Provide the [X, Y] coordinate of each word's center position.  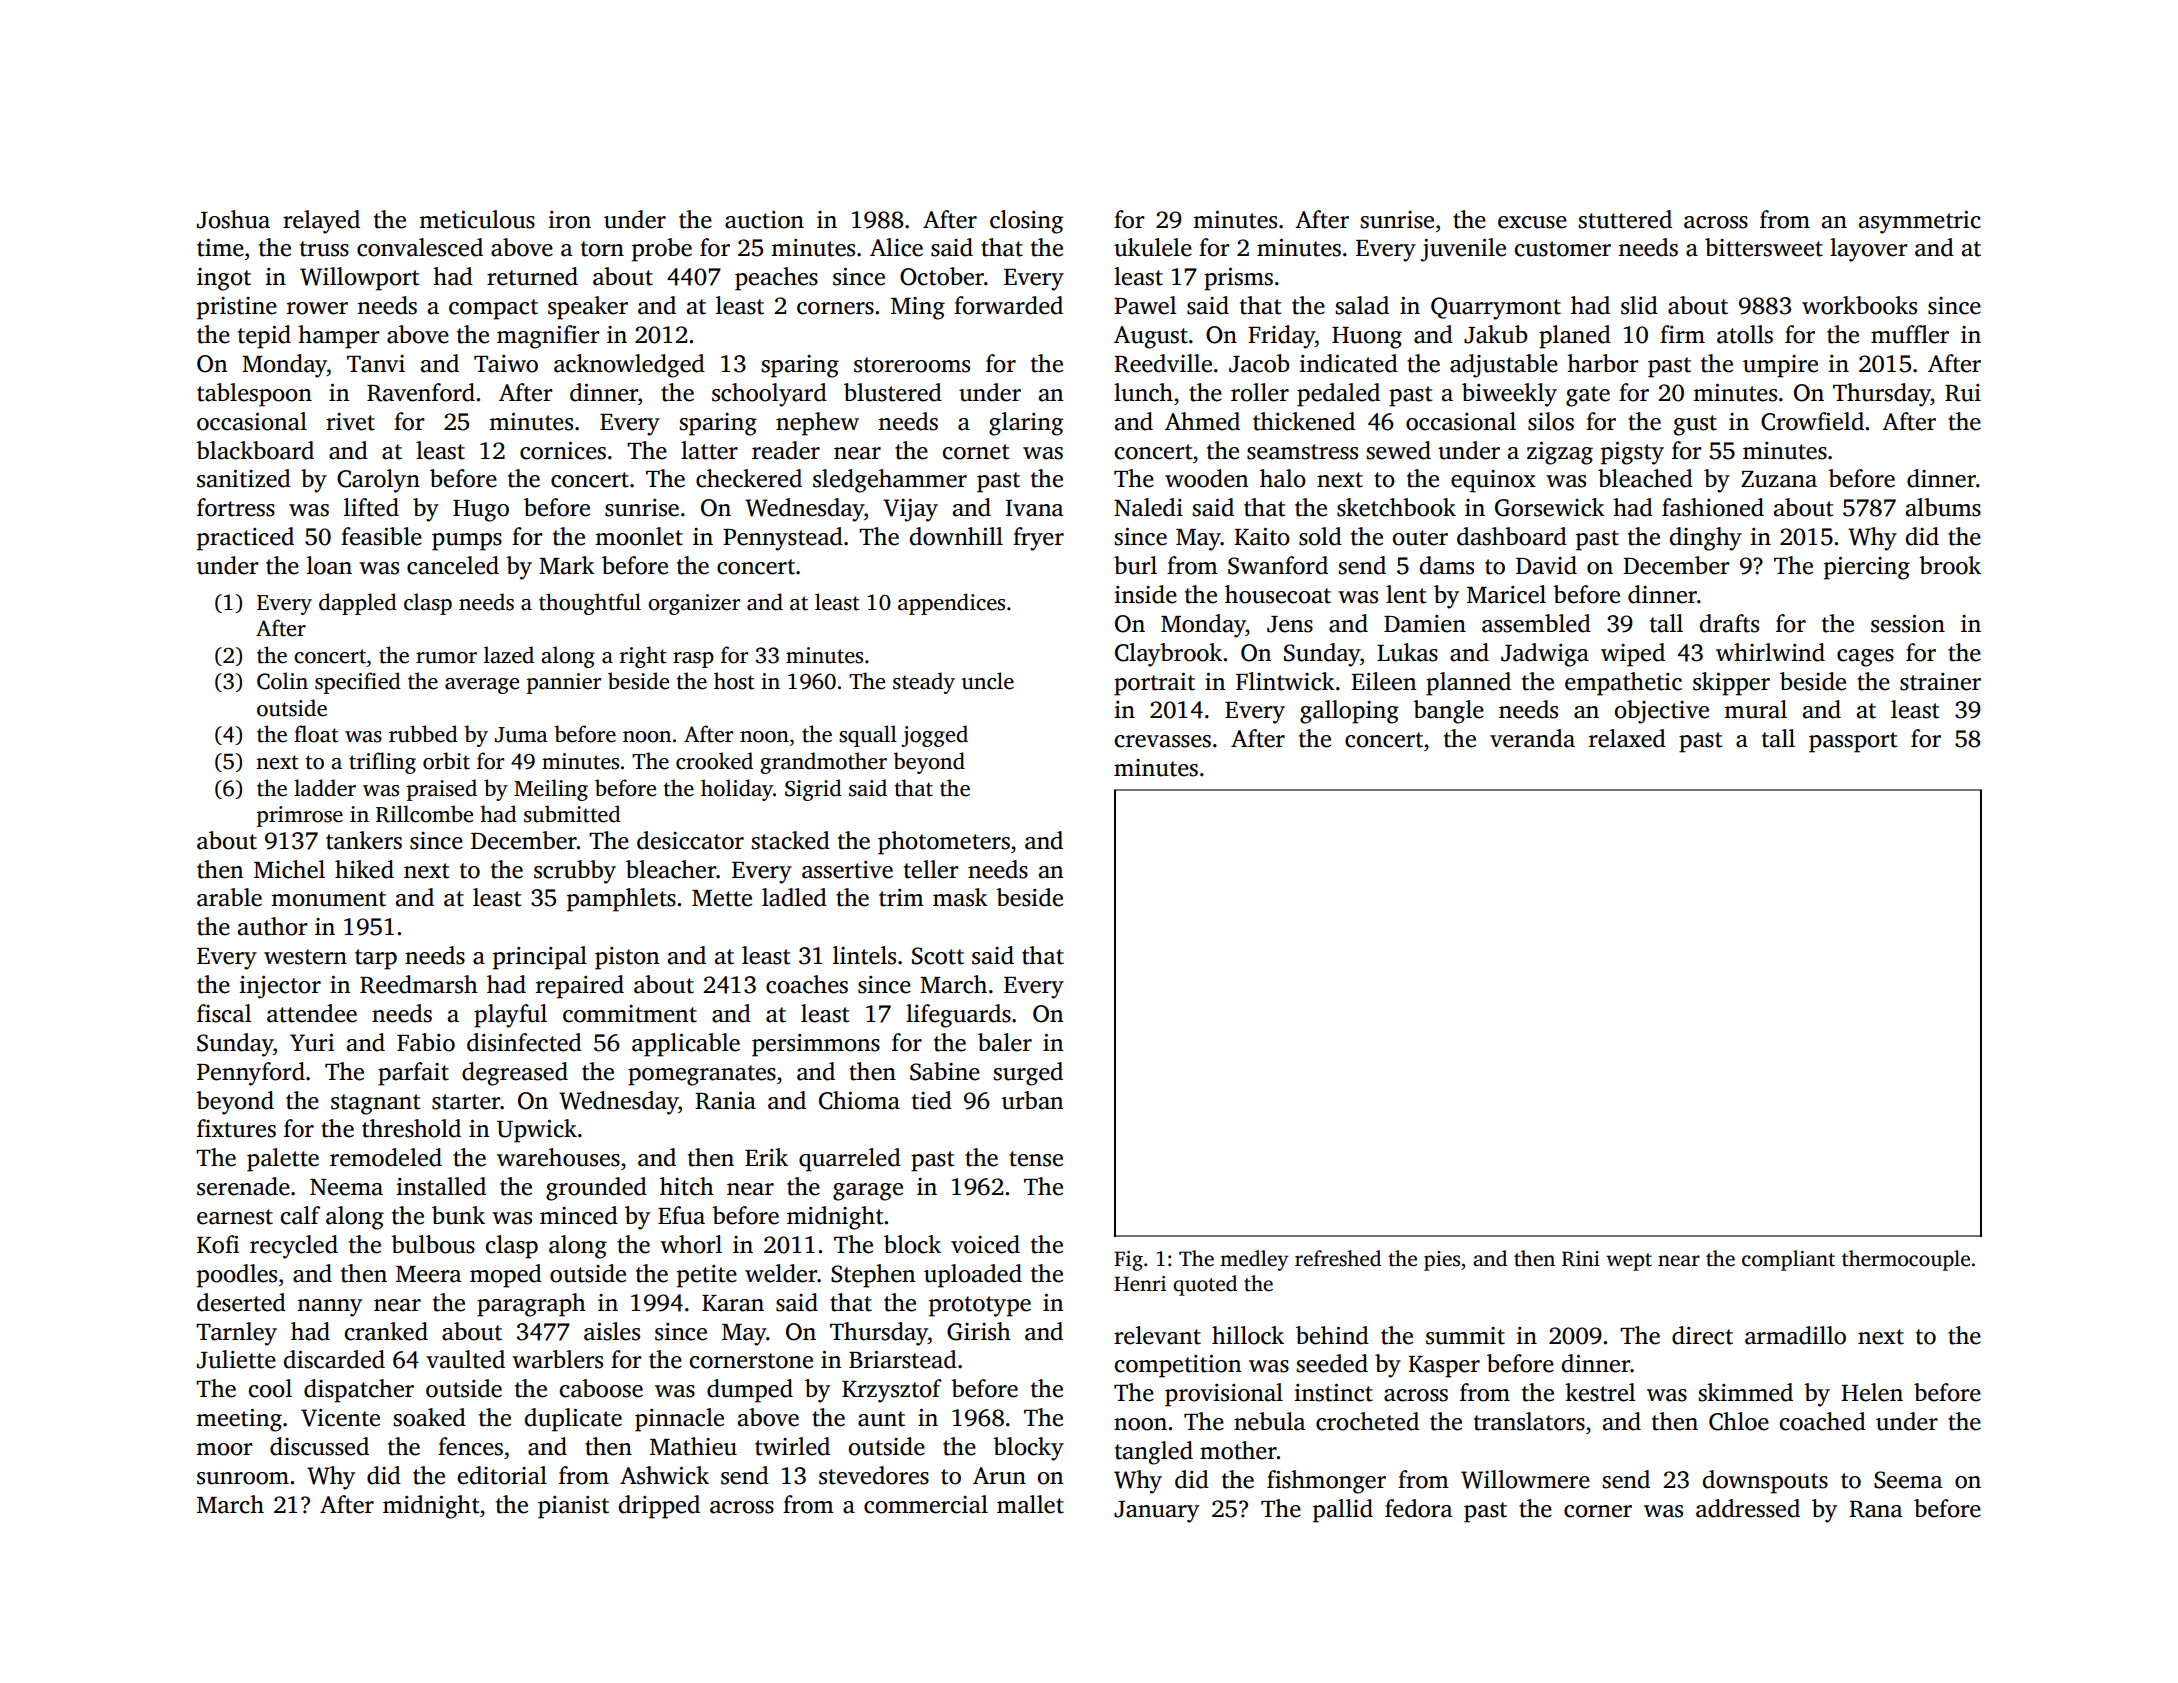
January [1156, 1512]
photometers [944, 843]
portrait [1154, 684]
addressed [1748, 1508]
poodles [237, 1276]
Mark [567, 565]
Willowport [360, 279]
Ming [918, 308]
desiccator [690, 840]
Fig [1128, 1261]
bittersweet [1764, 247]
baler [1005, 1042]
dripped [659, 1507]
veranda [1532, 738]
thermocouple [1906, 1260]
